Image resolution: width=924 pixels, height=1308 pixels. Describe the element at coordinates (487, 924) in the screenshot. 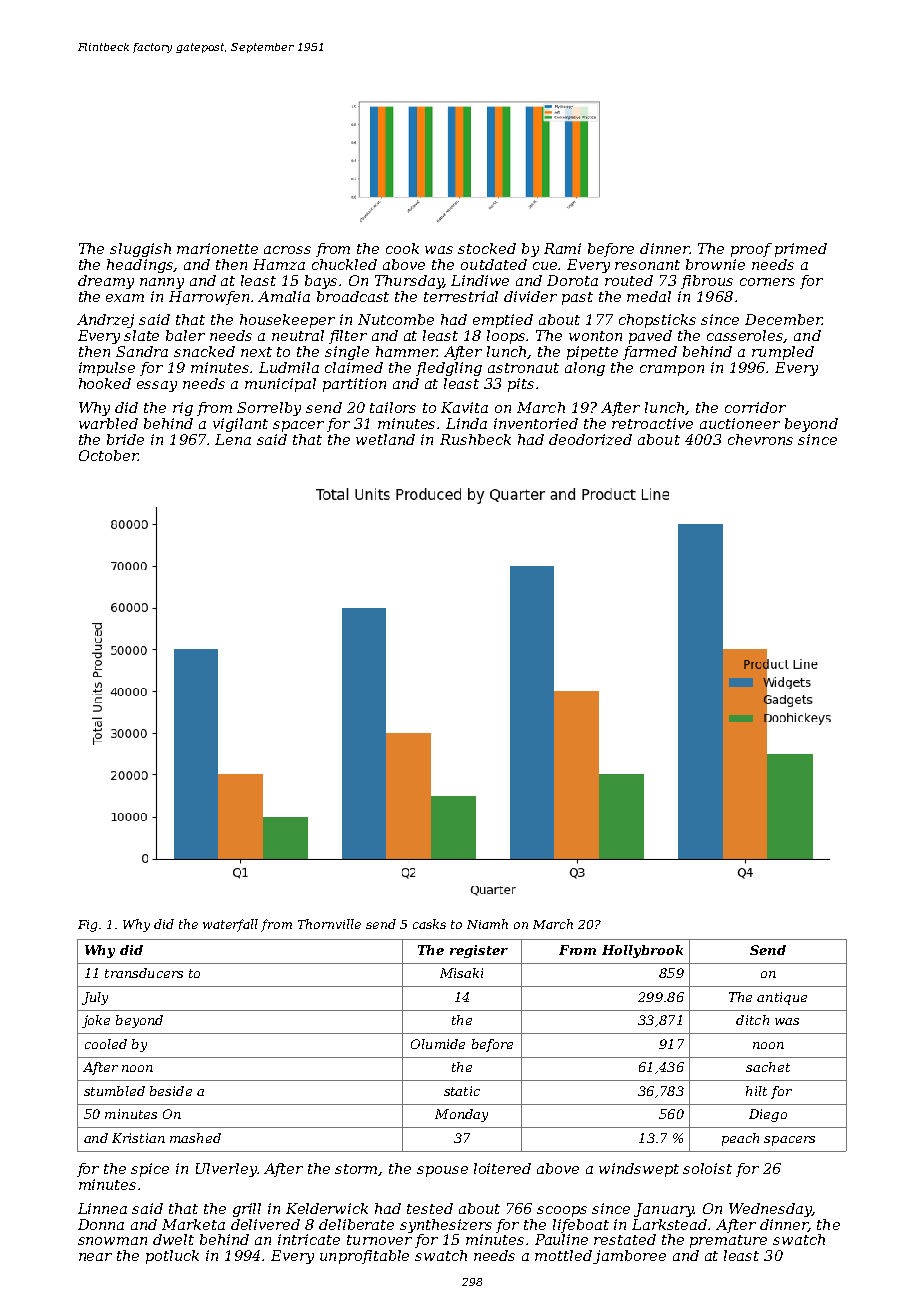

I see `Niamh` at that location.
